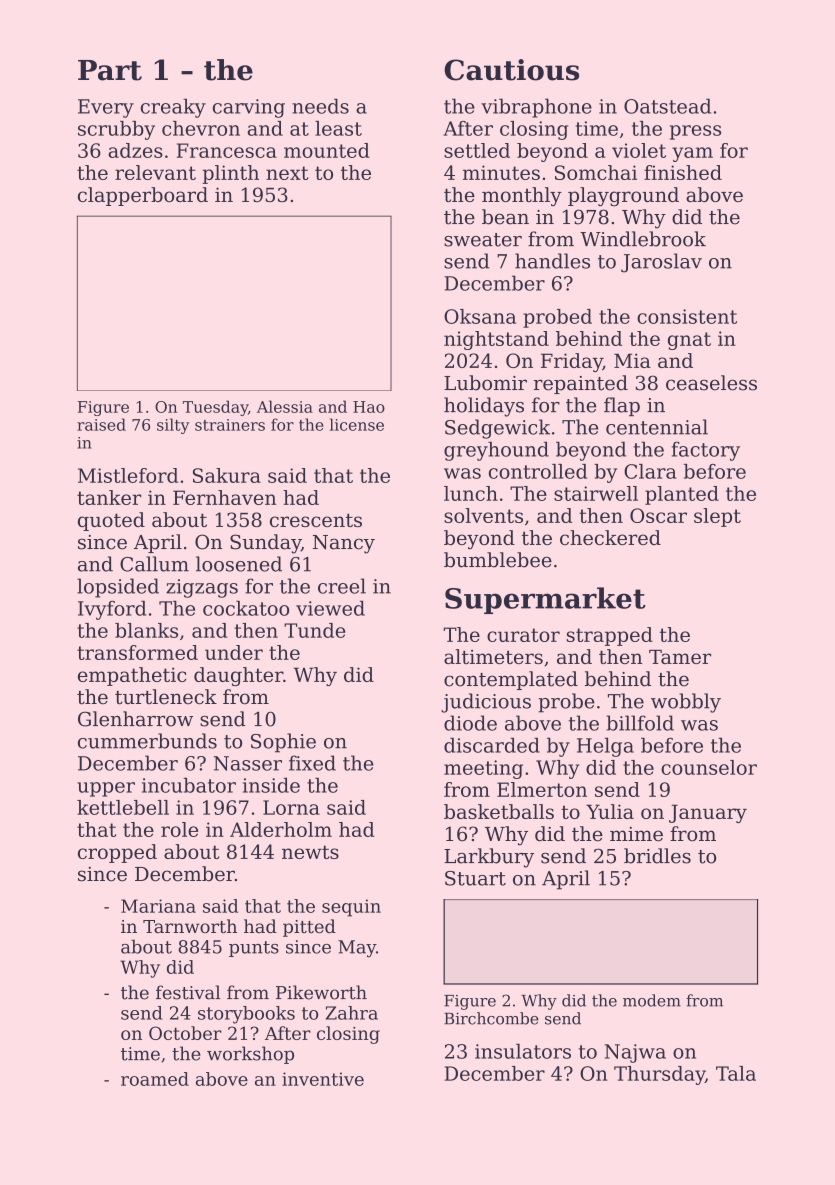  Describe the element at coordinates (250, 1055) in the document. I see `workshop` at that location.
